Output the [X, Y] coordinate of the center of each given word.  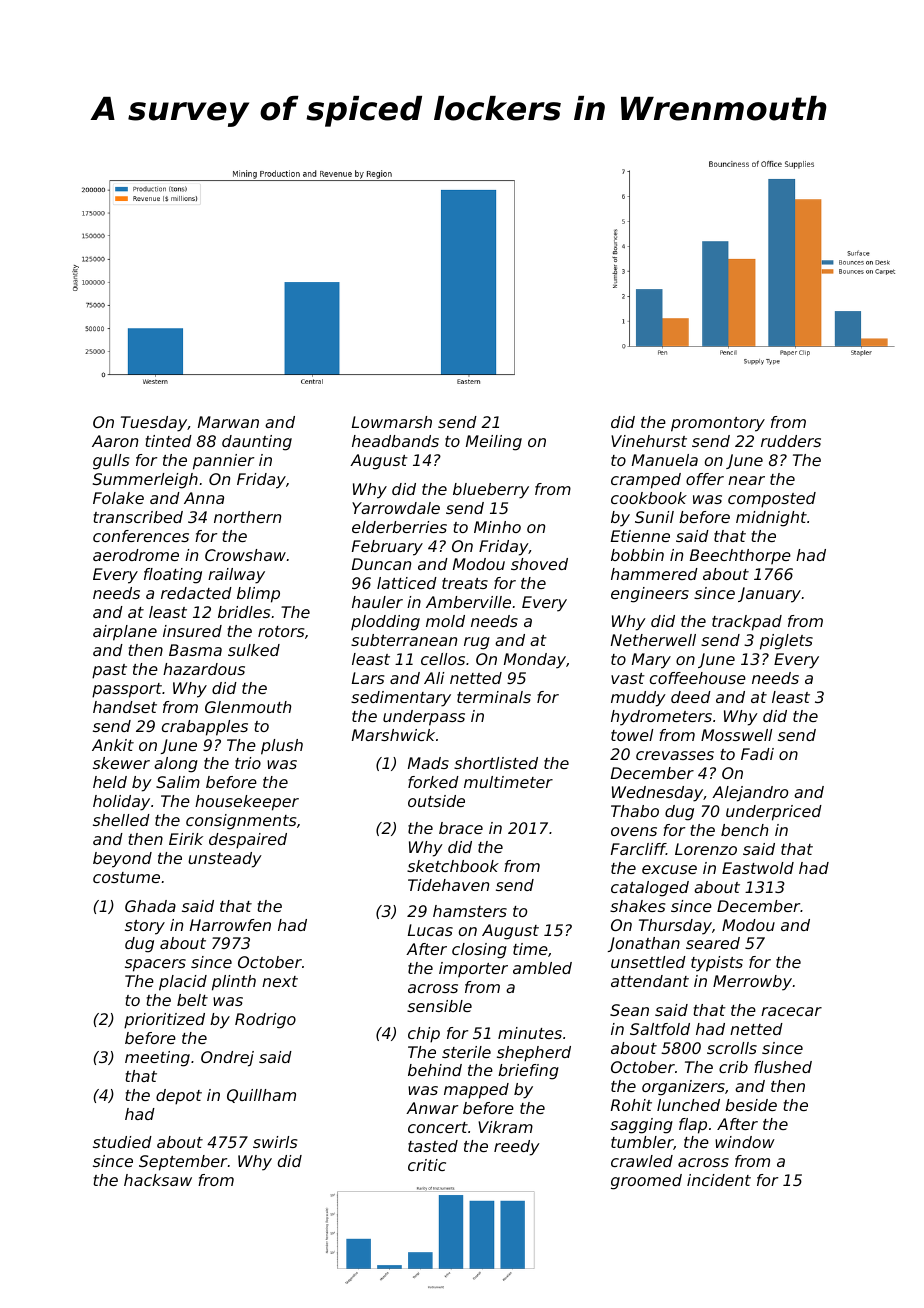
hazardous [204, 669]
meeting [157, 1059]
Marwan [228, 422]
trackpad [747, 623]
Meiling [494, 443]
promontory [718, 424]
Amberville [468, 602]
